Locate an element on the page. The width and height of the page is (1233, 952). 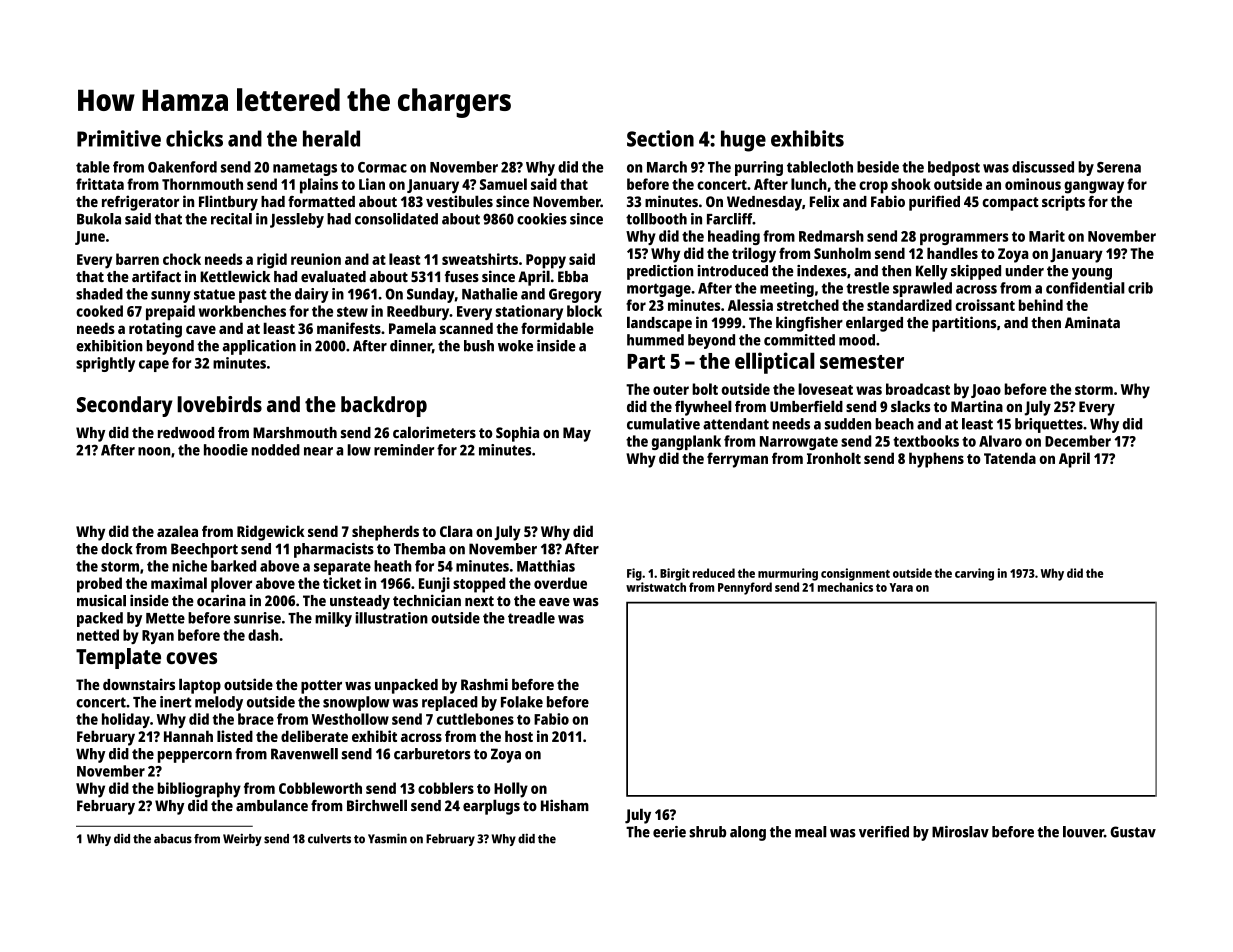
reminder is located at coordinates (404, 450).
